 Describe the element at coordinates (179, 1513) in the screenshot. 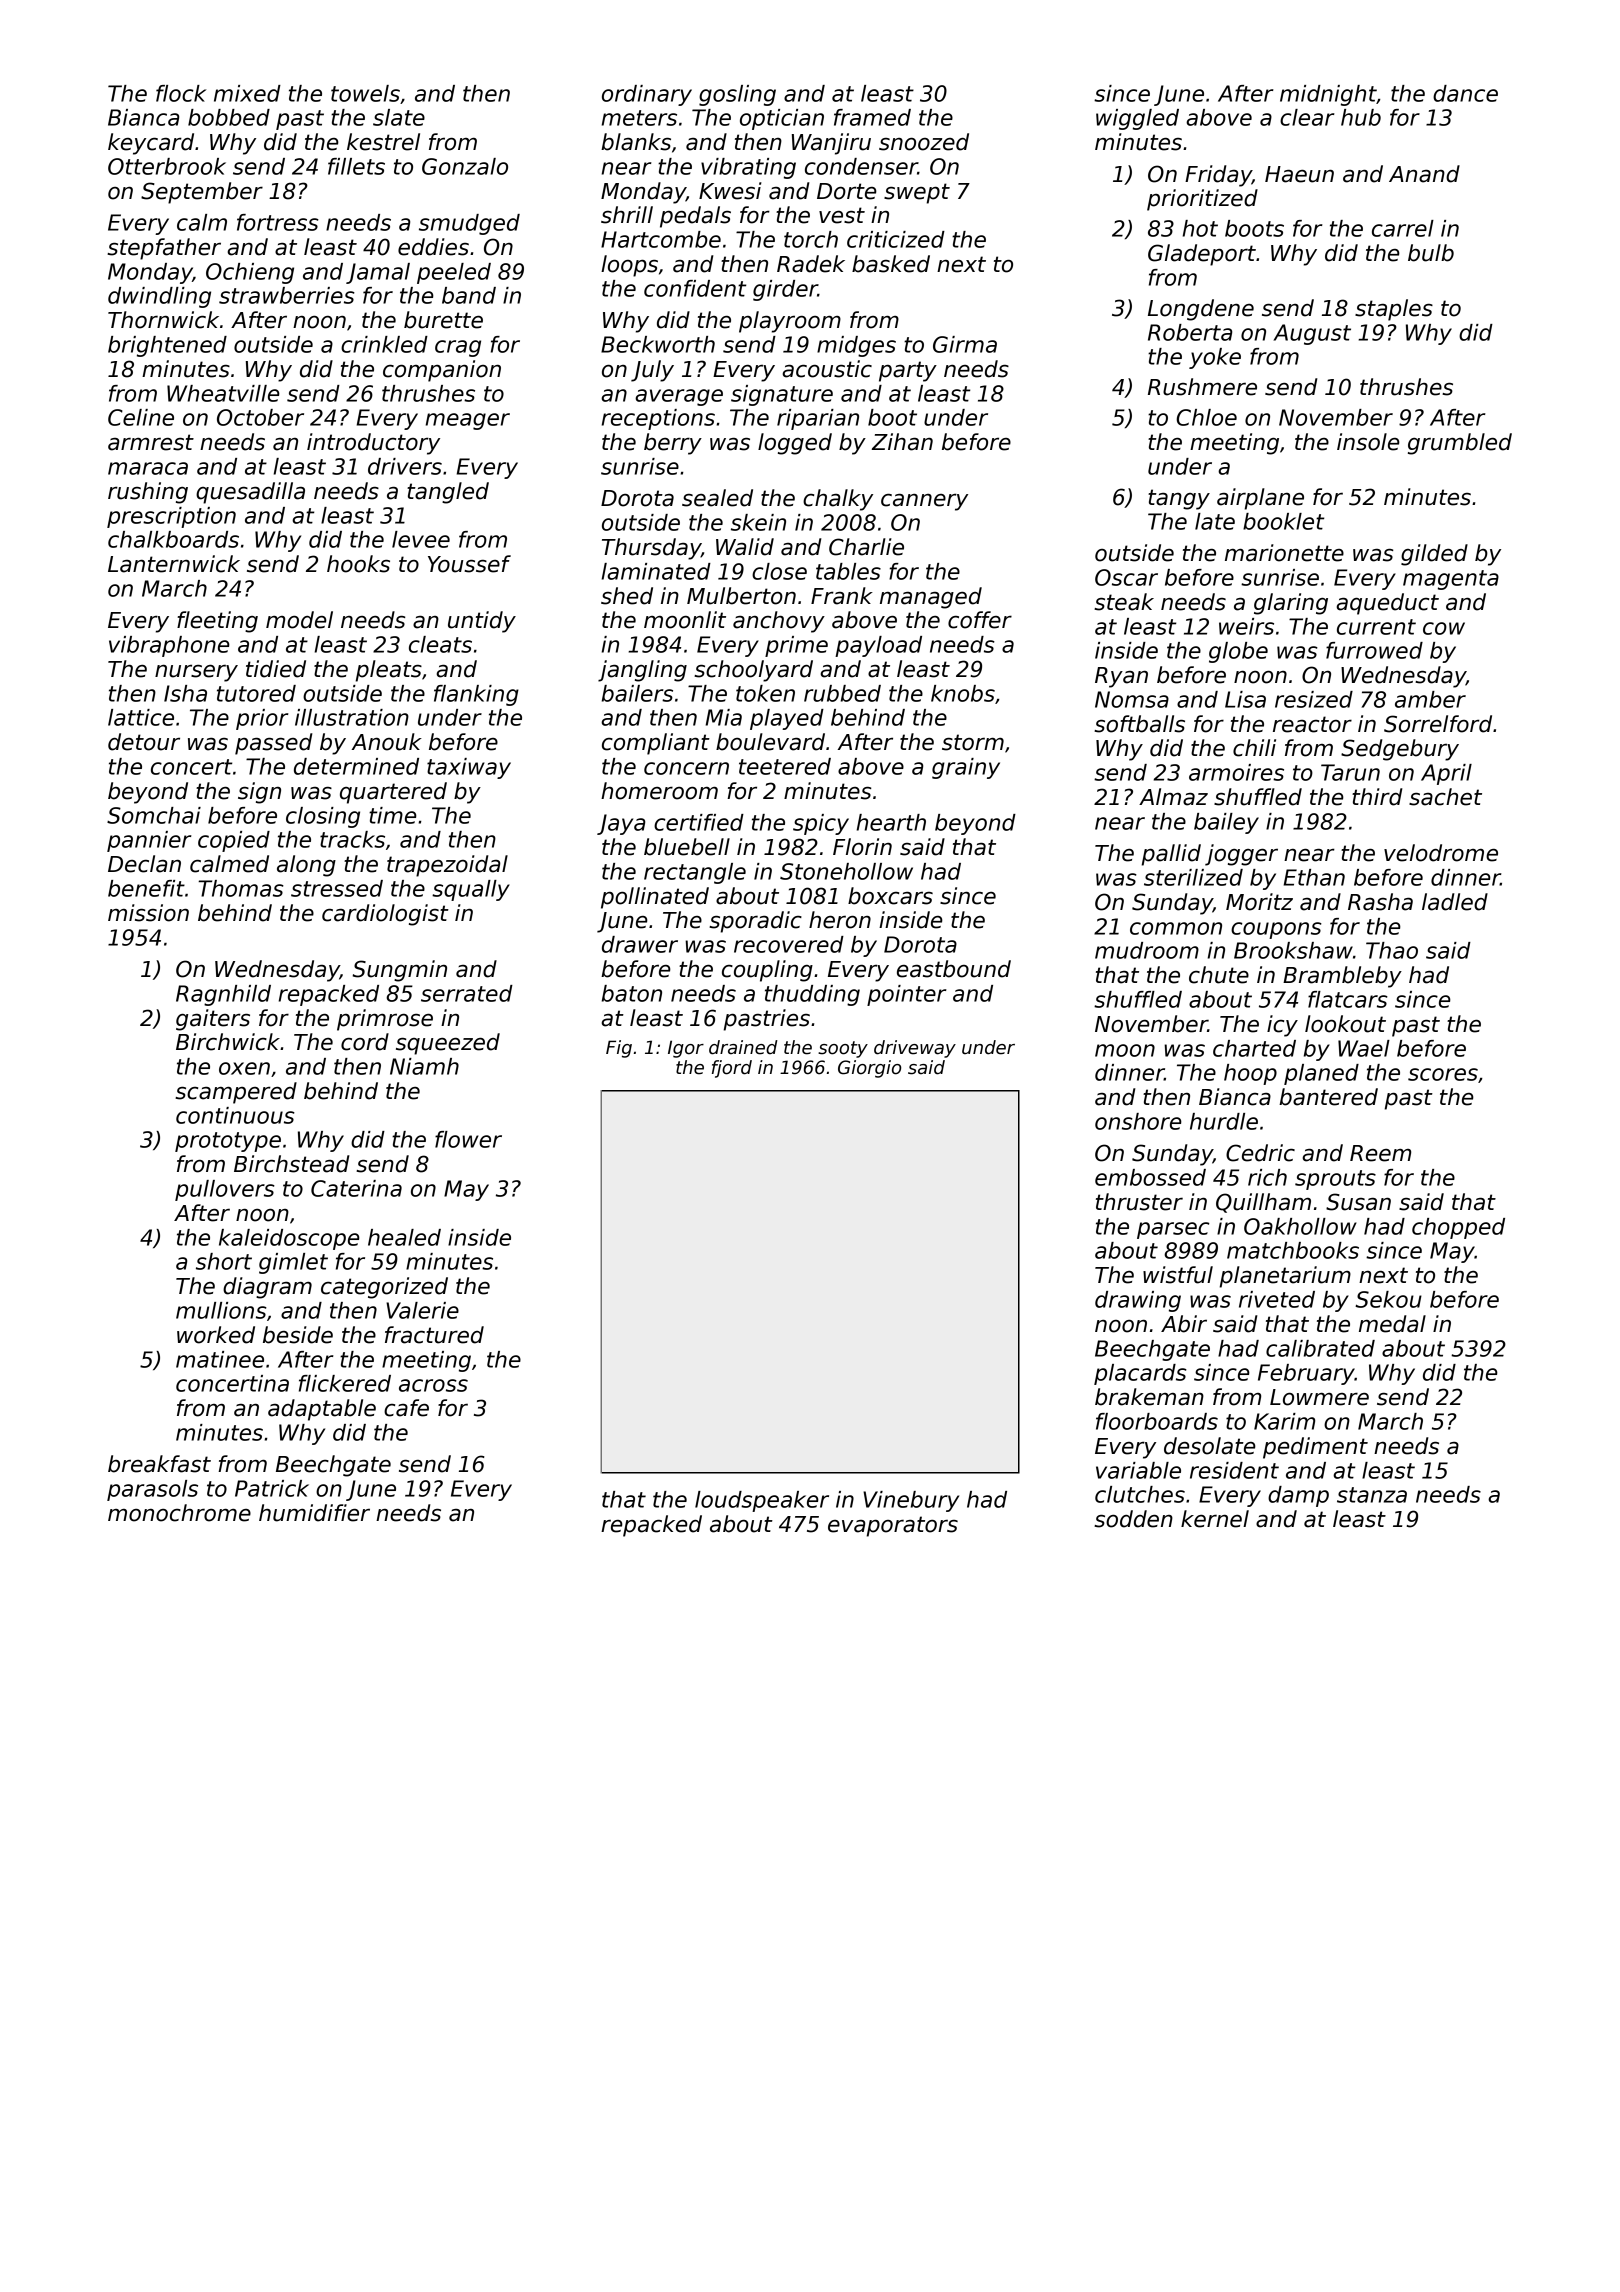

I see `monochrome` at that location.
